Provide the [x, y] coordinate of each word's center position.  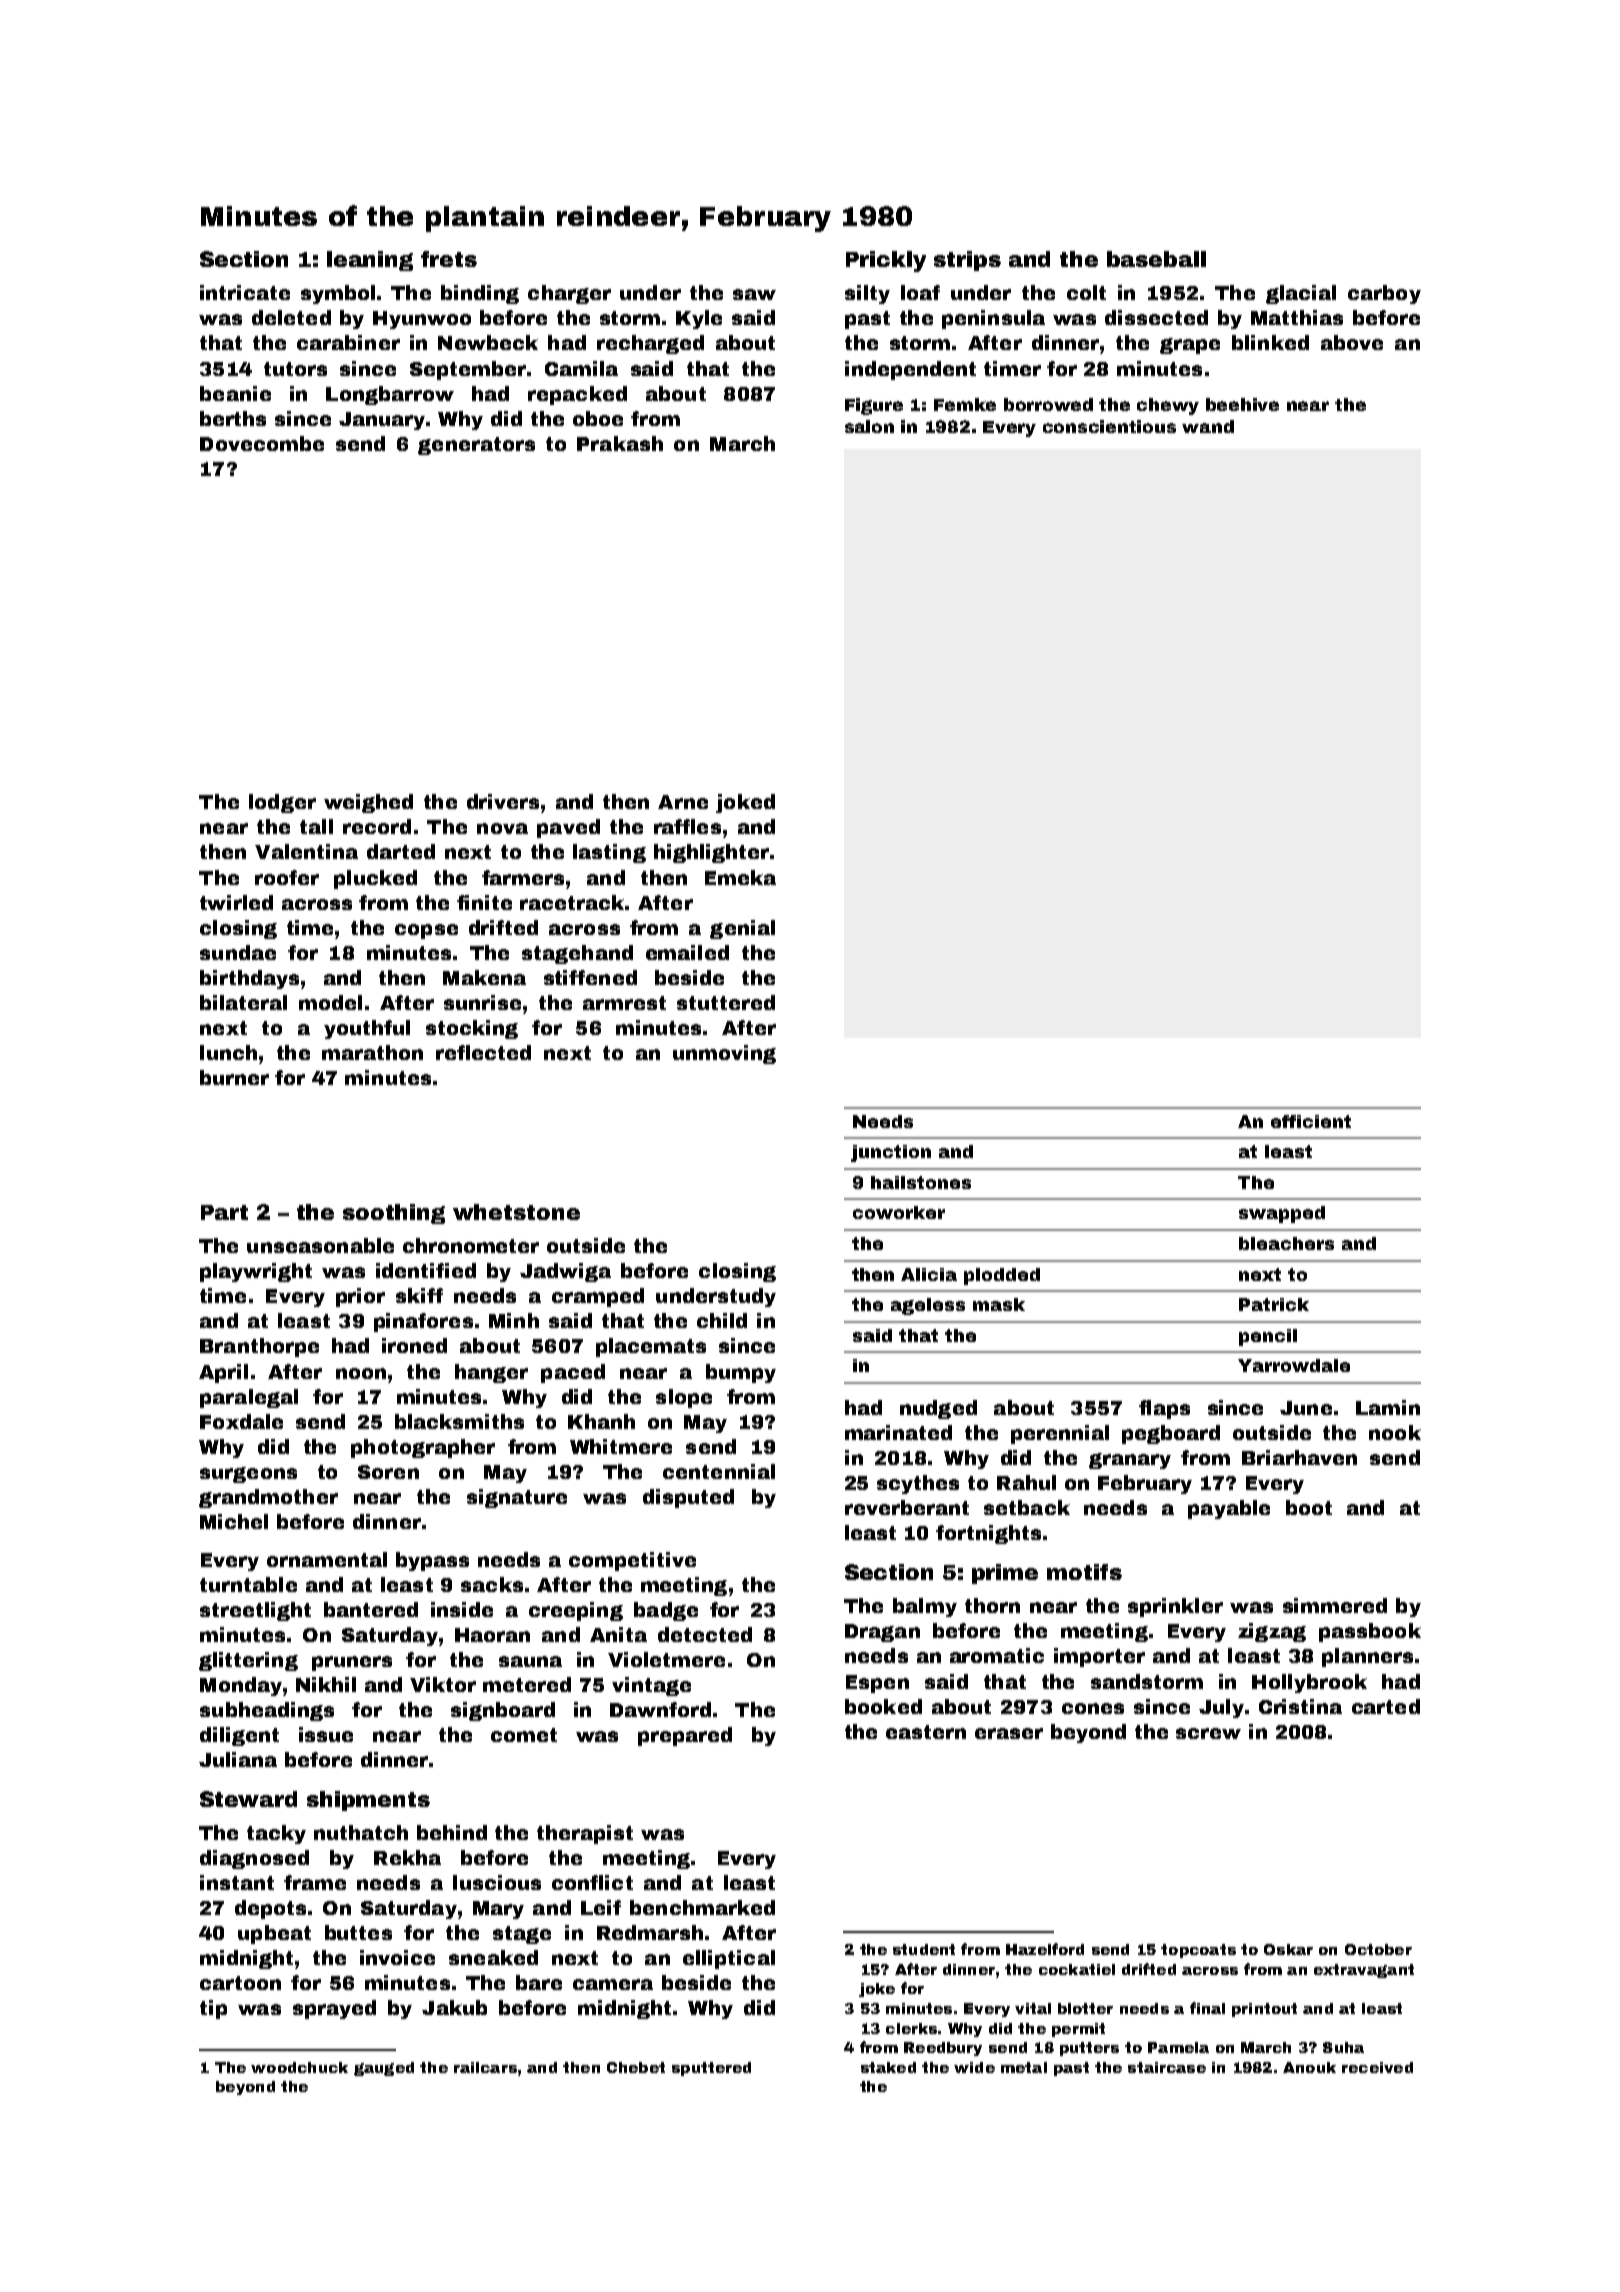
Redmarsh [650, 1932]
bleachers [1286, 1243]
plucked [375, 879]
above [1352, 342]
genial [742, 929]
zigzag [1272, 1632]
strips [967, 261]
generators [476, 446]
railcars [485, 2067]
